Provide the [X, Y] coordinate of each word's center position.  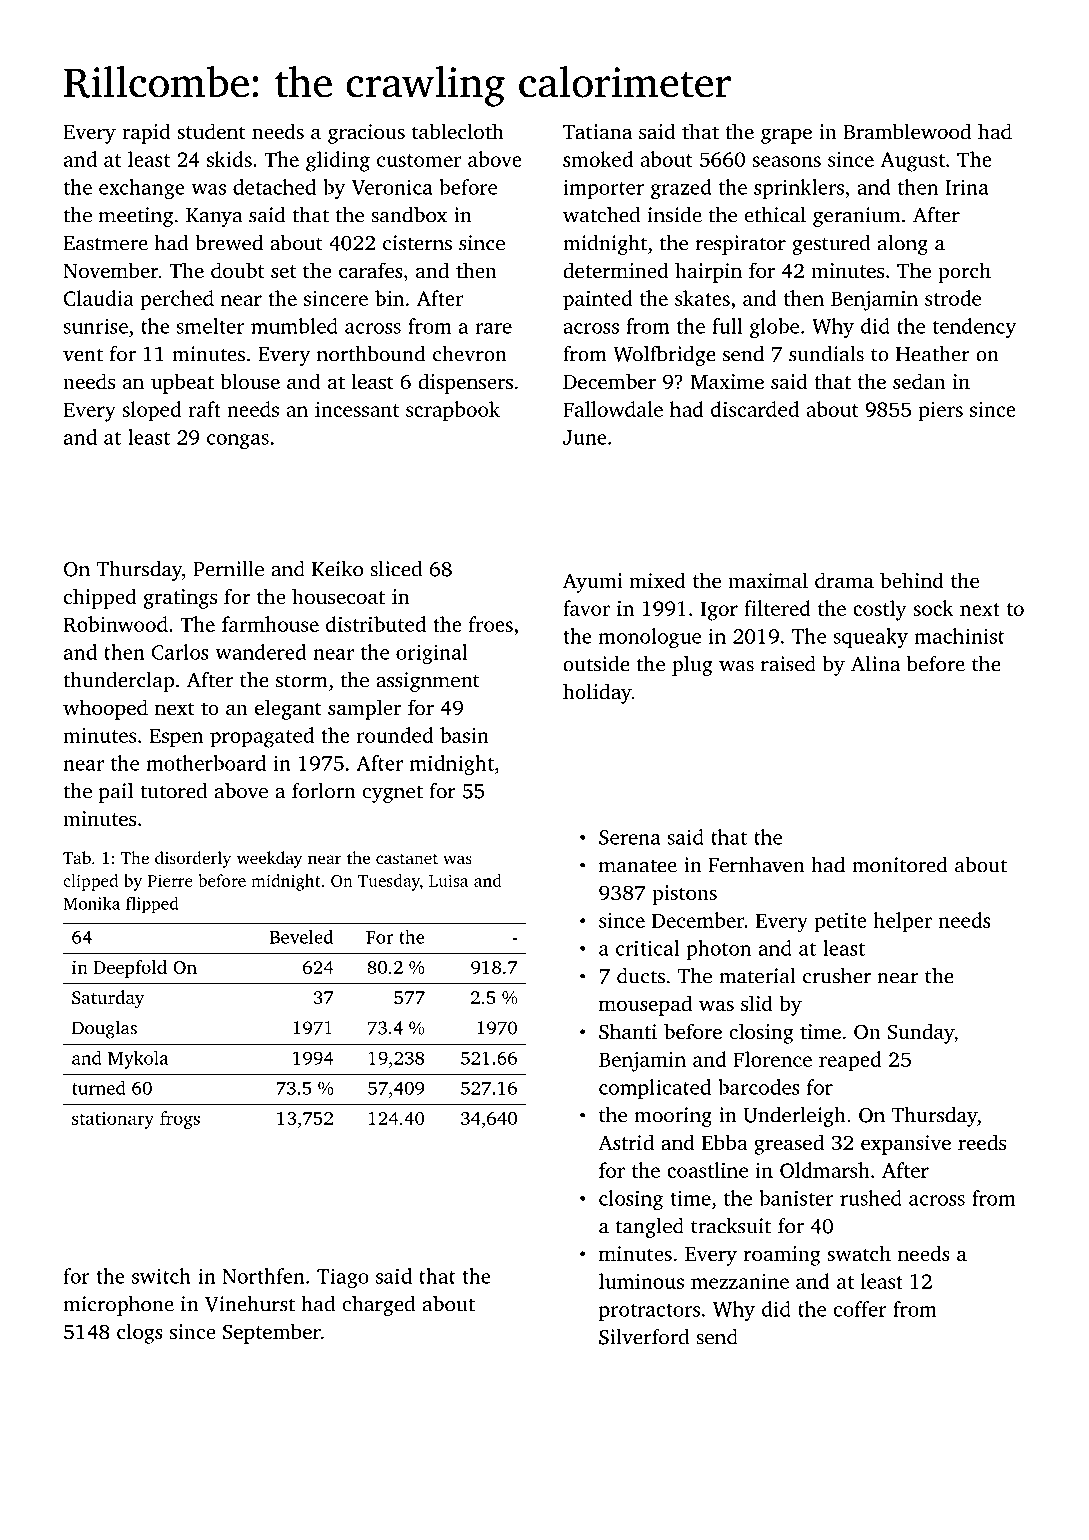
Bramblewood [907, 131]
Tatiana [597, 131]
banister [796, 1198]
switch [161, 1276]
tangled [650, 1228]
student [211, 131]
